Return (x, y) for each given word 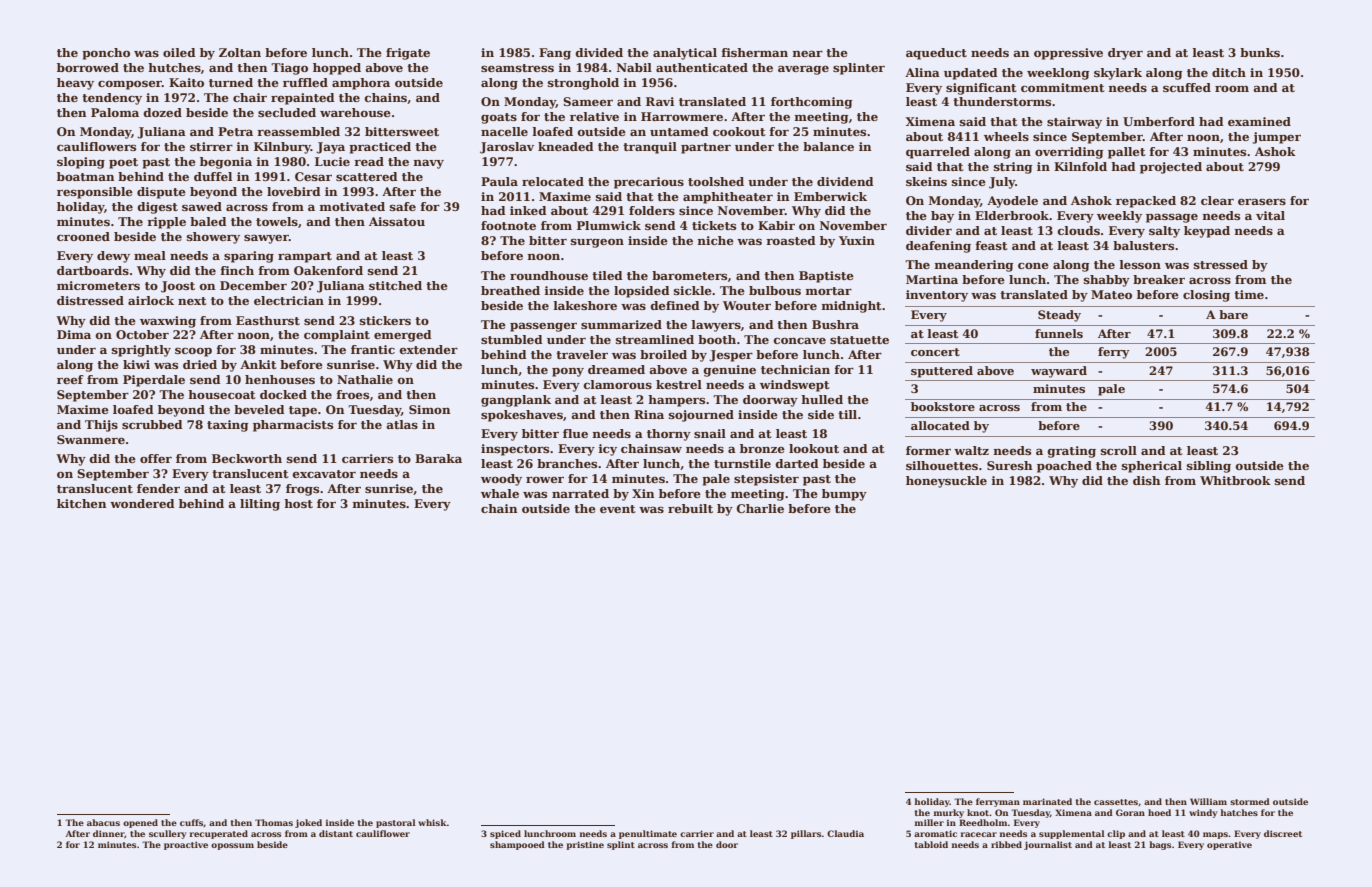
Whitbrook (1235, 480)
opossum (232, 846)
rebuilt (690, 508)
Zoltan (240, 52)
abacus (103, 822)
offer (156, 458)
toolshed (716, 181)
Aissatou (397, 221)
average (803, 70)
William (1208, 801)
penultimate (648, 834)
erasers (1262, 201)
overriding (1069, 153)
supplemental (1072, 834)
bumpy (844, 495)
